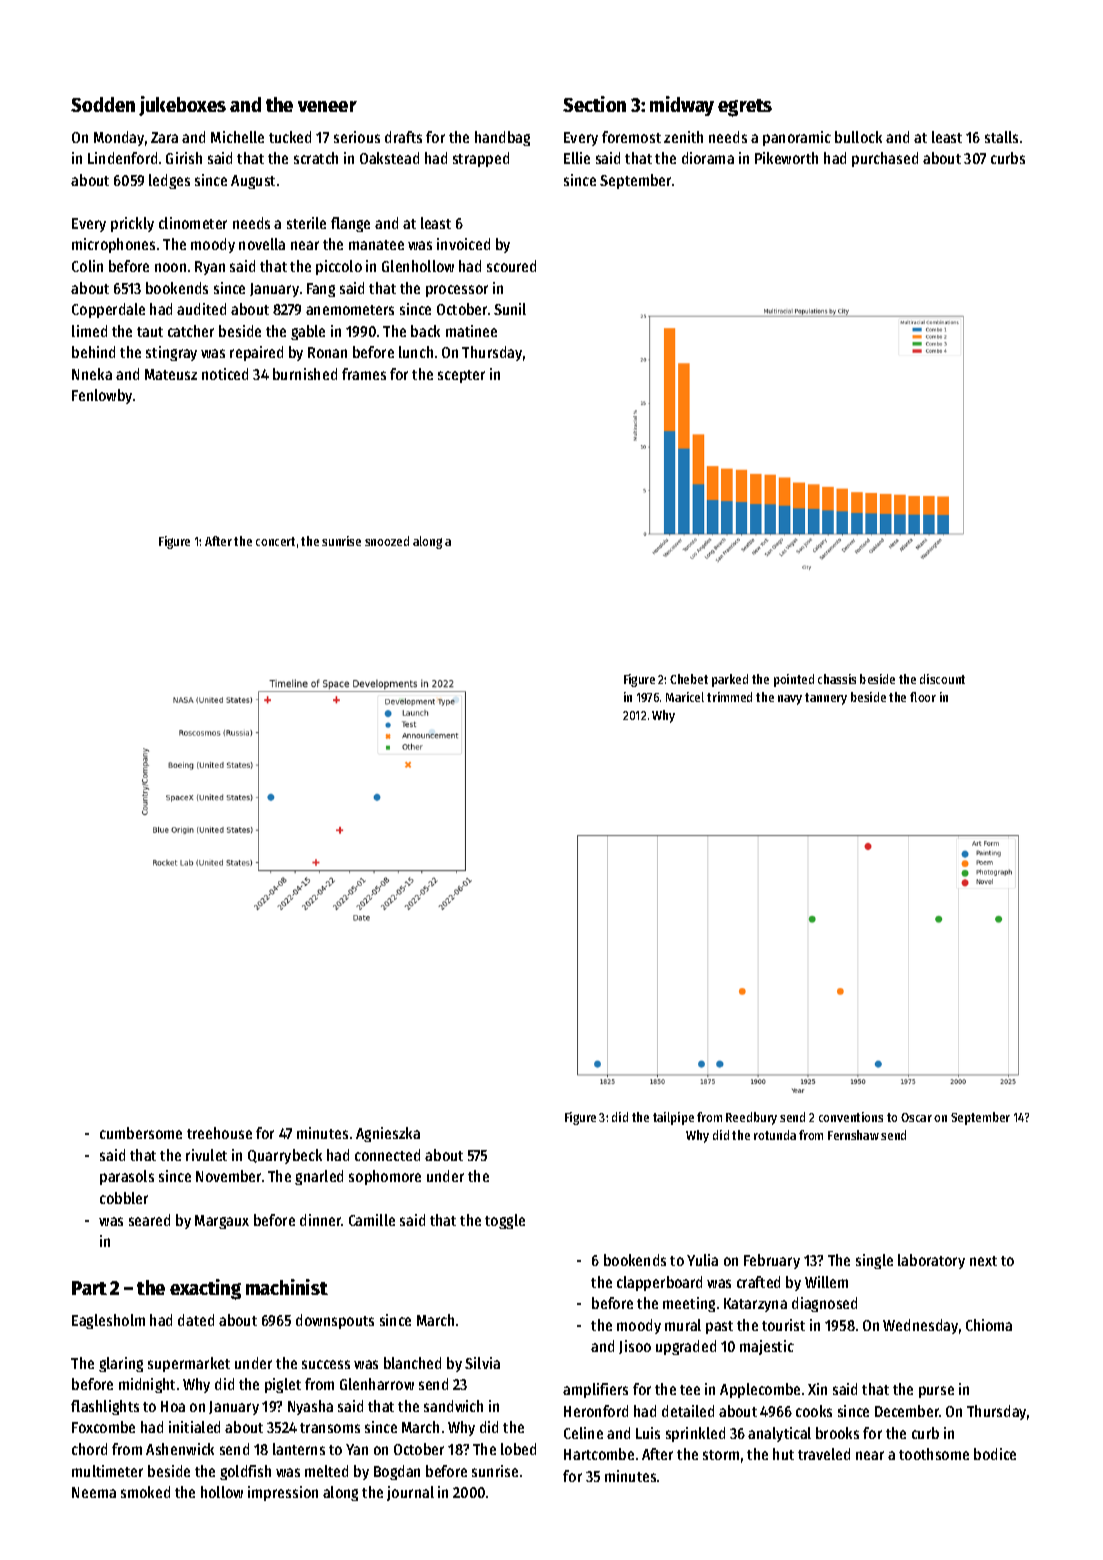  What do you see at coordinates (219, 1133) in the document?
I see `treehouse` at bounding box center [219, 1133].
